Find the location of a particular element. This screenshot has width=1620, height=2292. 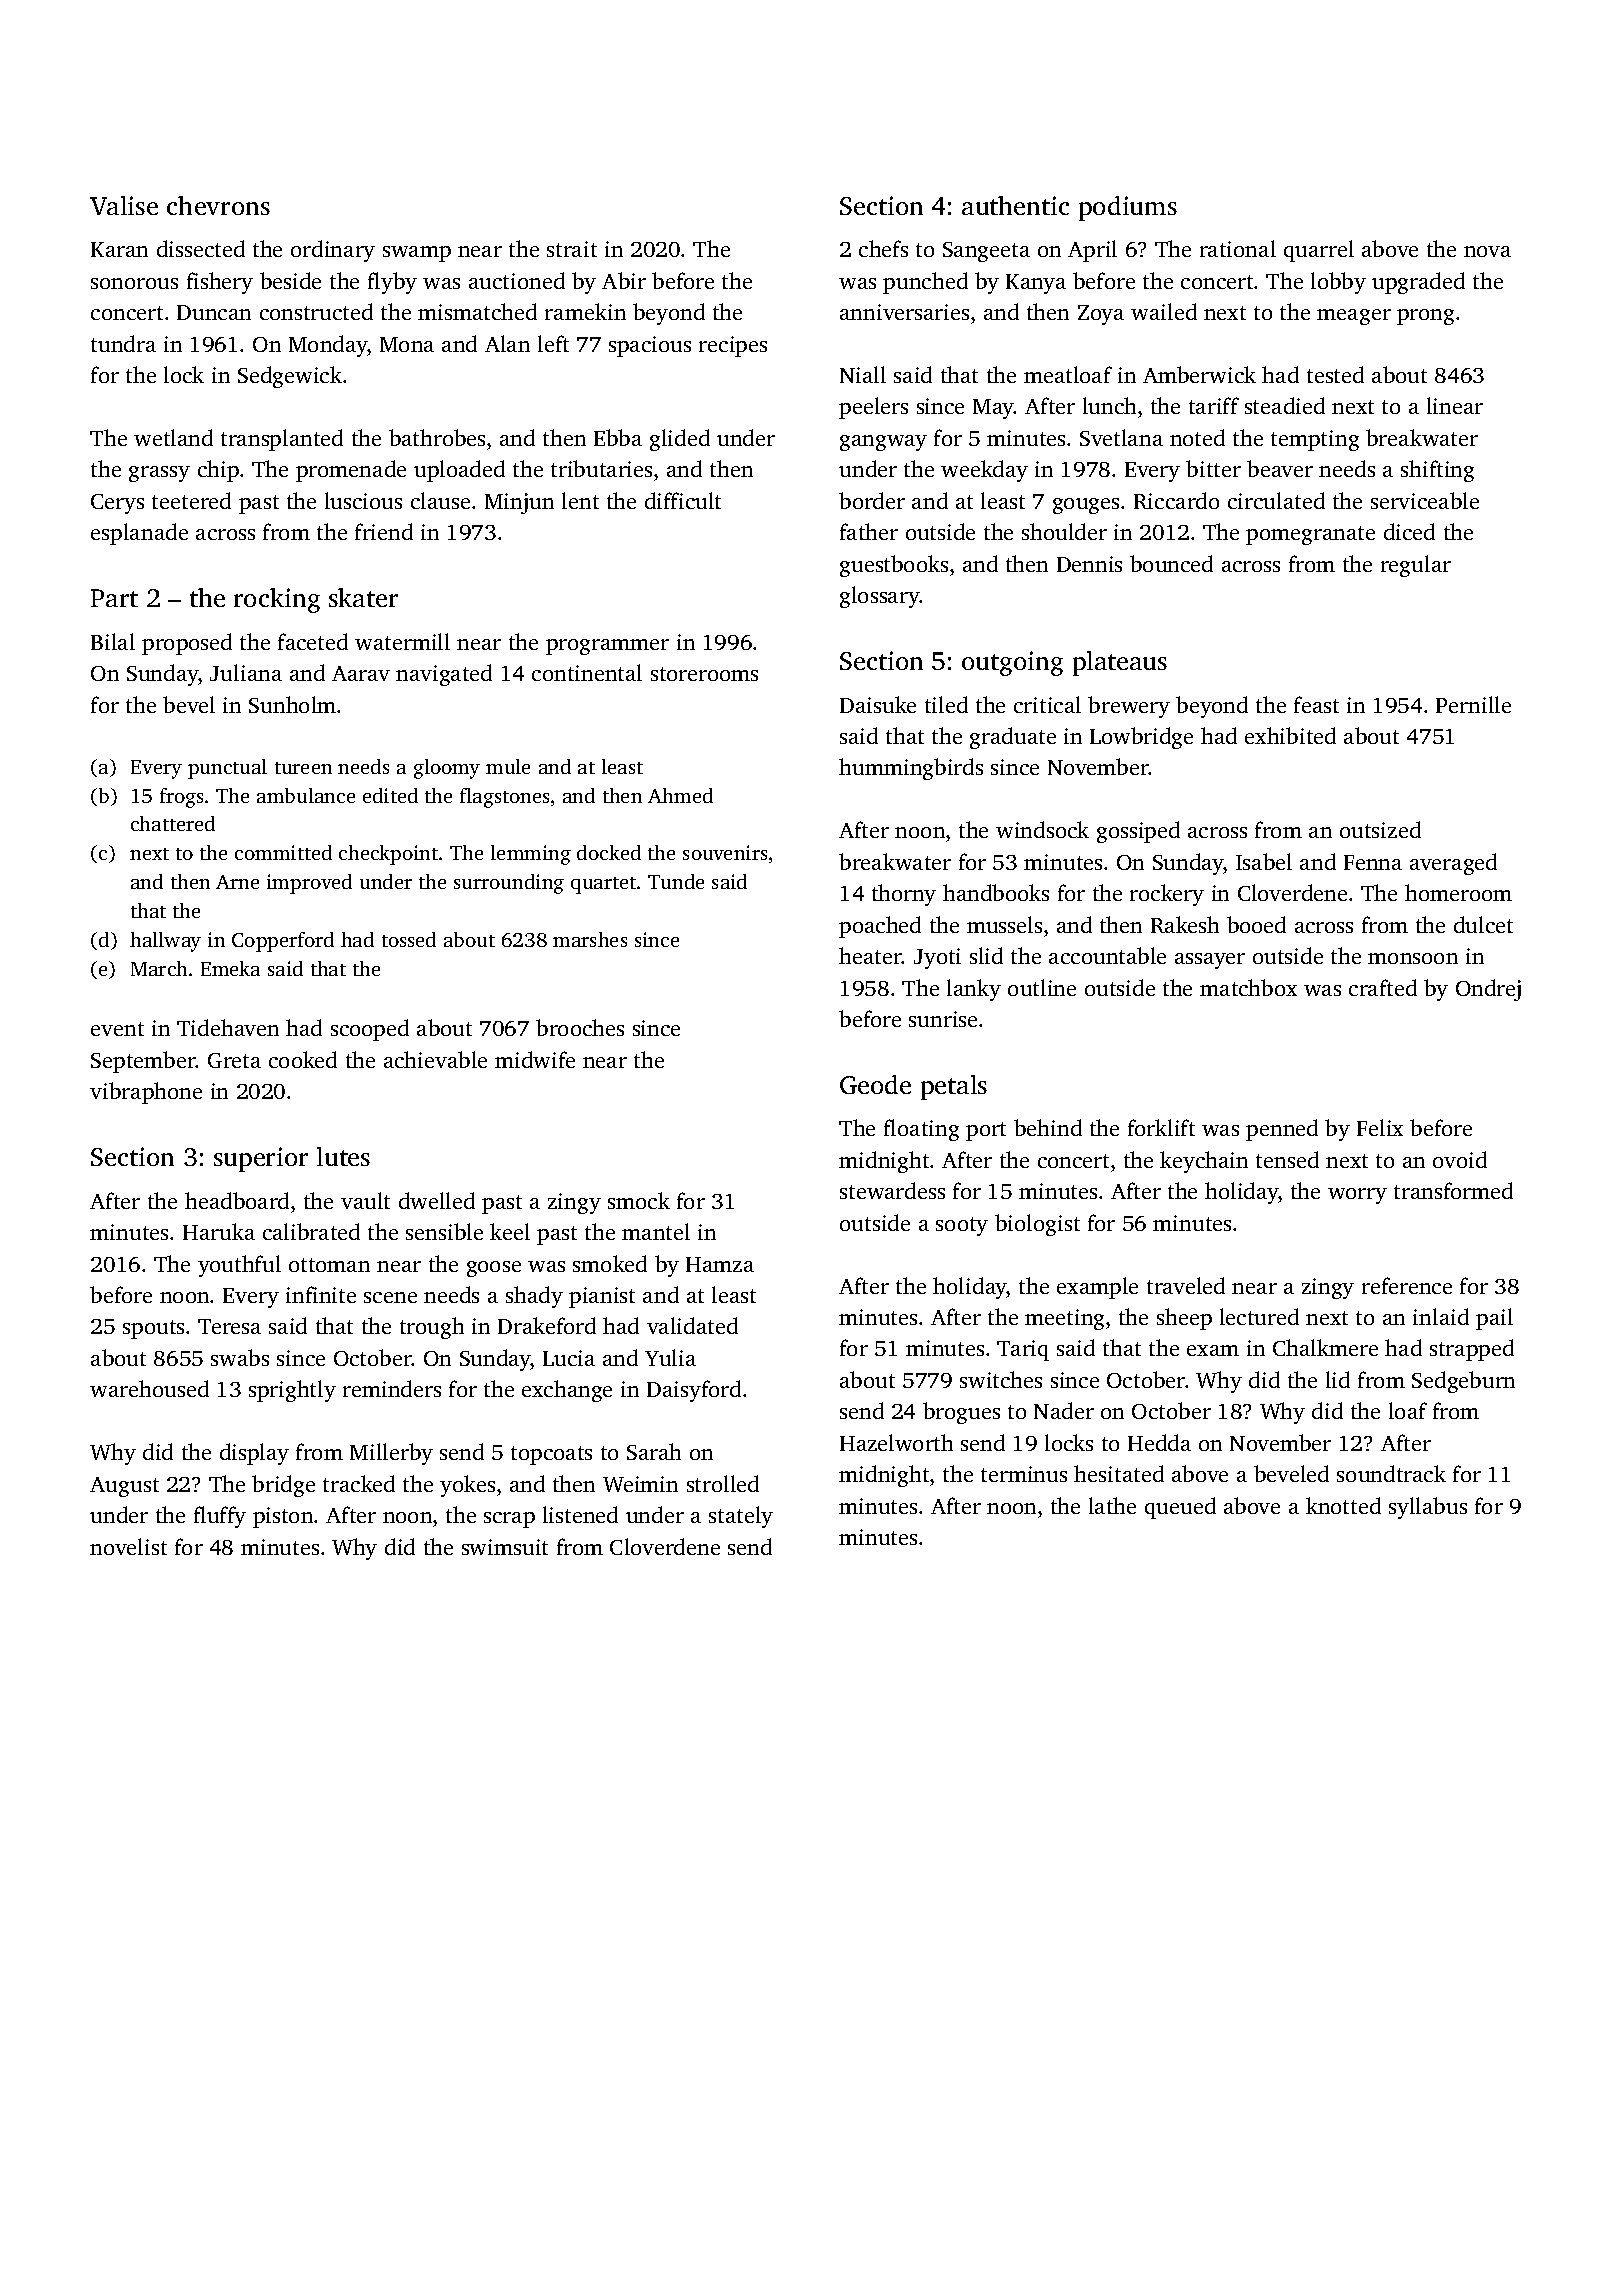

March is located at coordinates (159, 968).
